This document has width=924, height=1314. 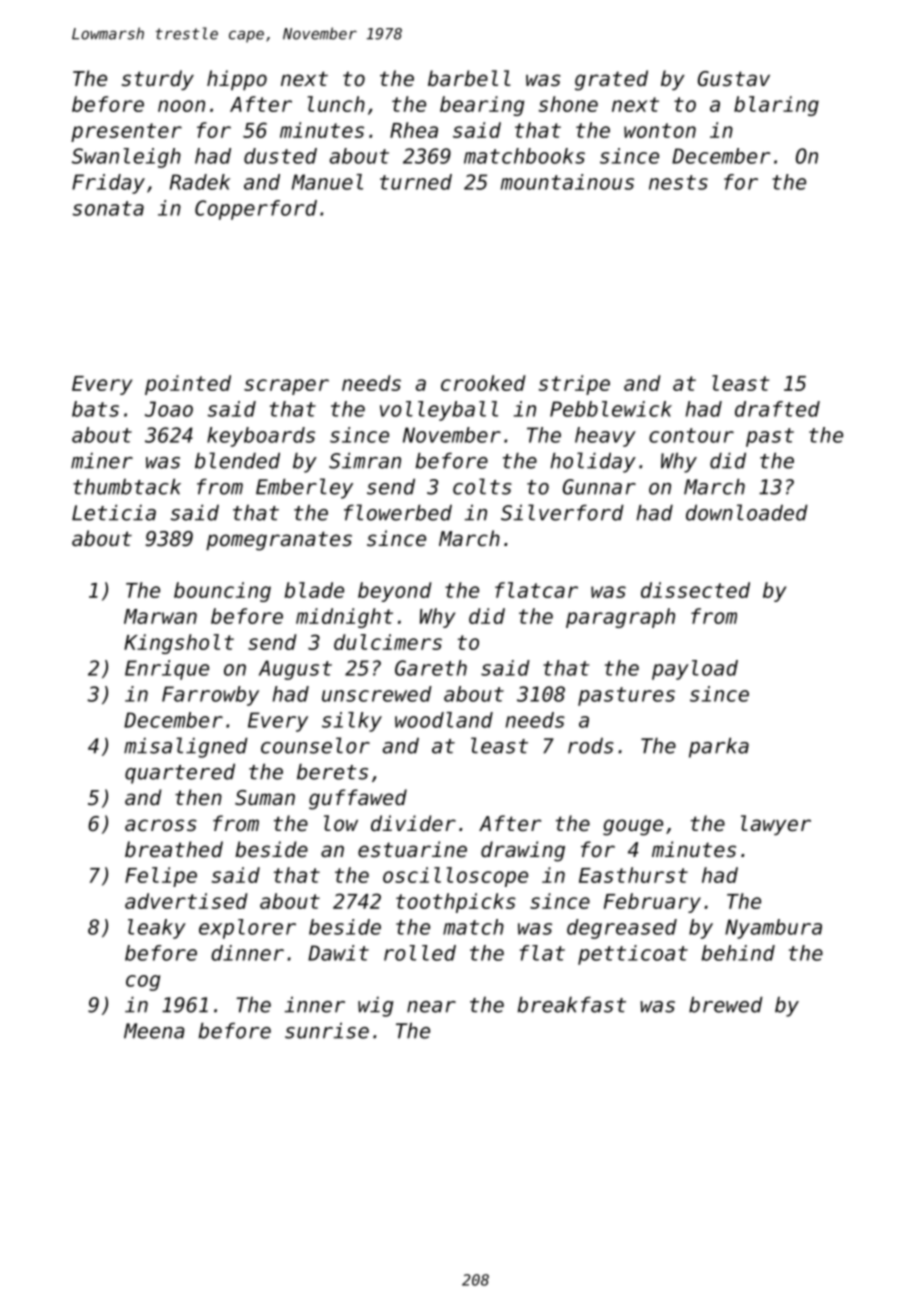 I want to click on pomegranates, so click(x=279, y=541).
